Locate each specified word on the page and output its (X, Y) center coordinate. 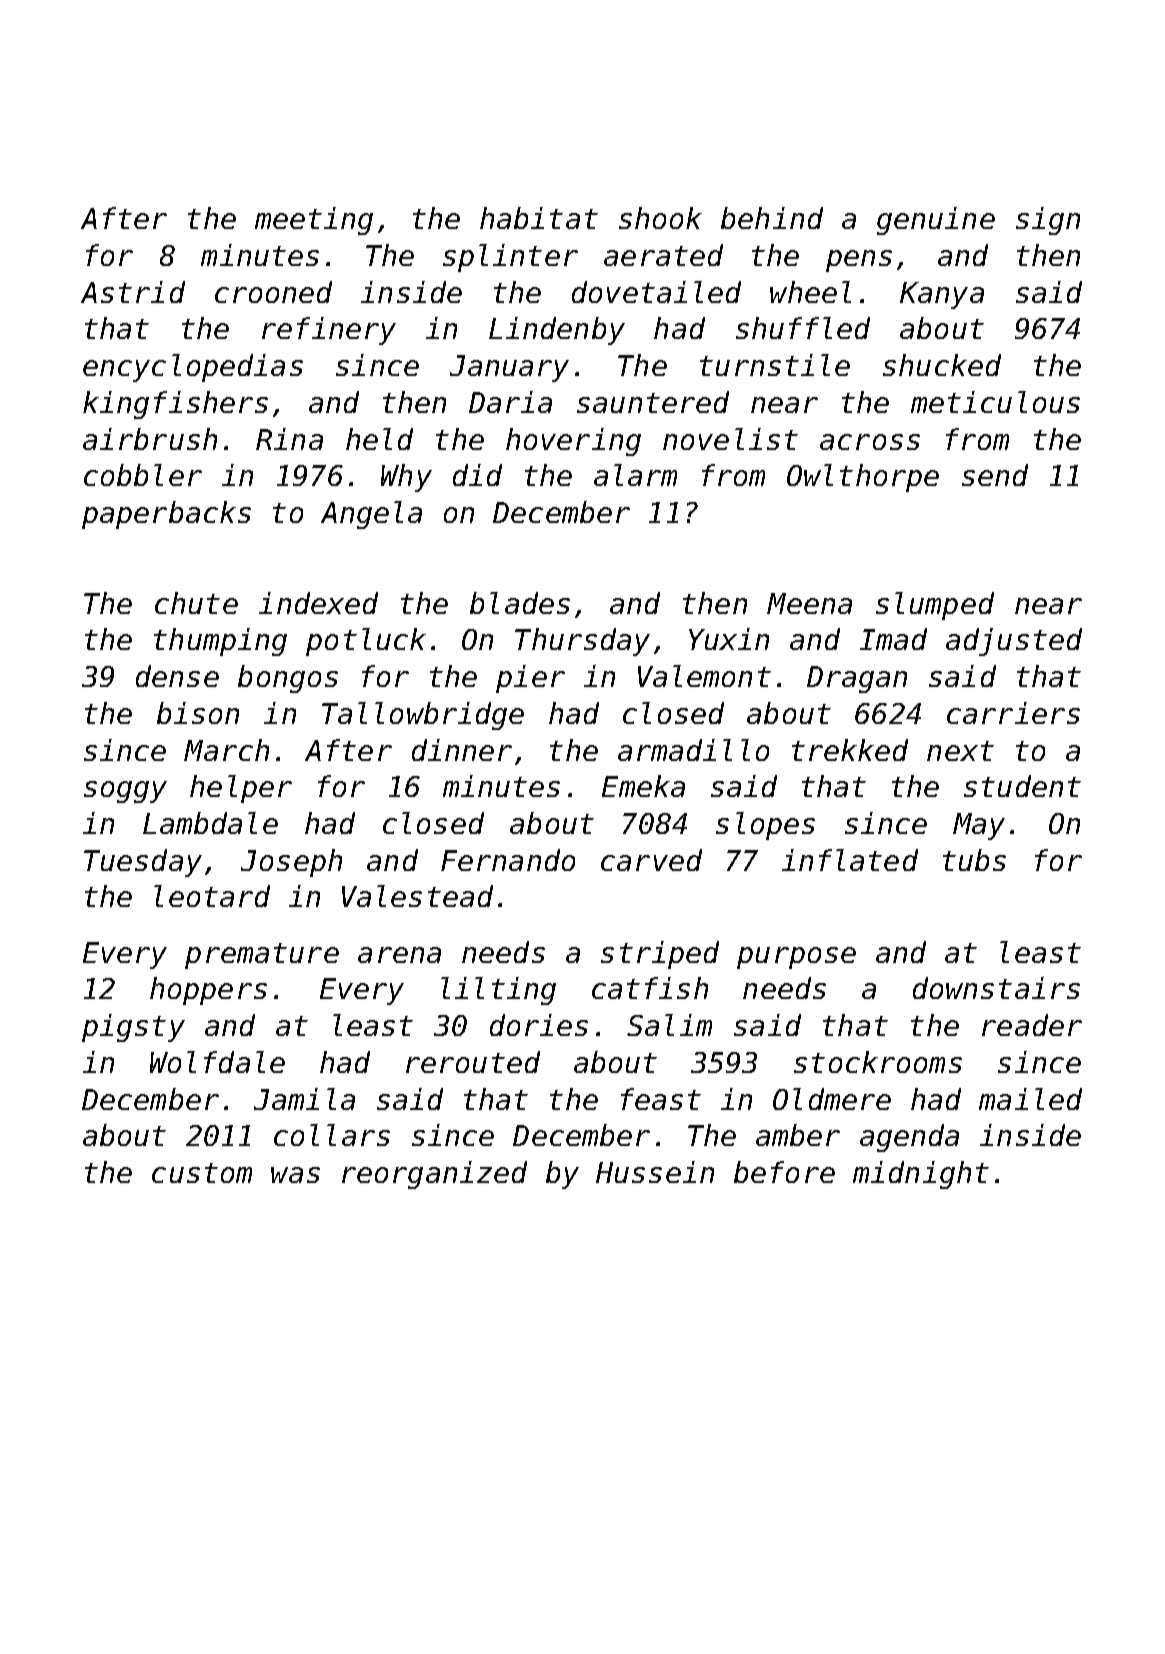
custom (202, 1173)
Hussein (655, 1172)
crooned (273, 292)
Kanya (942, 295)
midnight (921, 1175)
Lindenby (557, 331)
